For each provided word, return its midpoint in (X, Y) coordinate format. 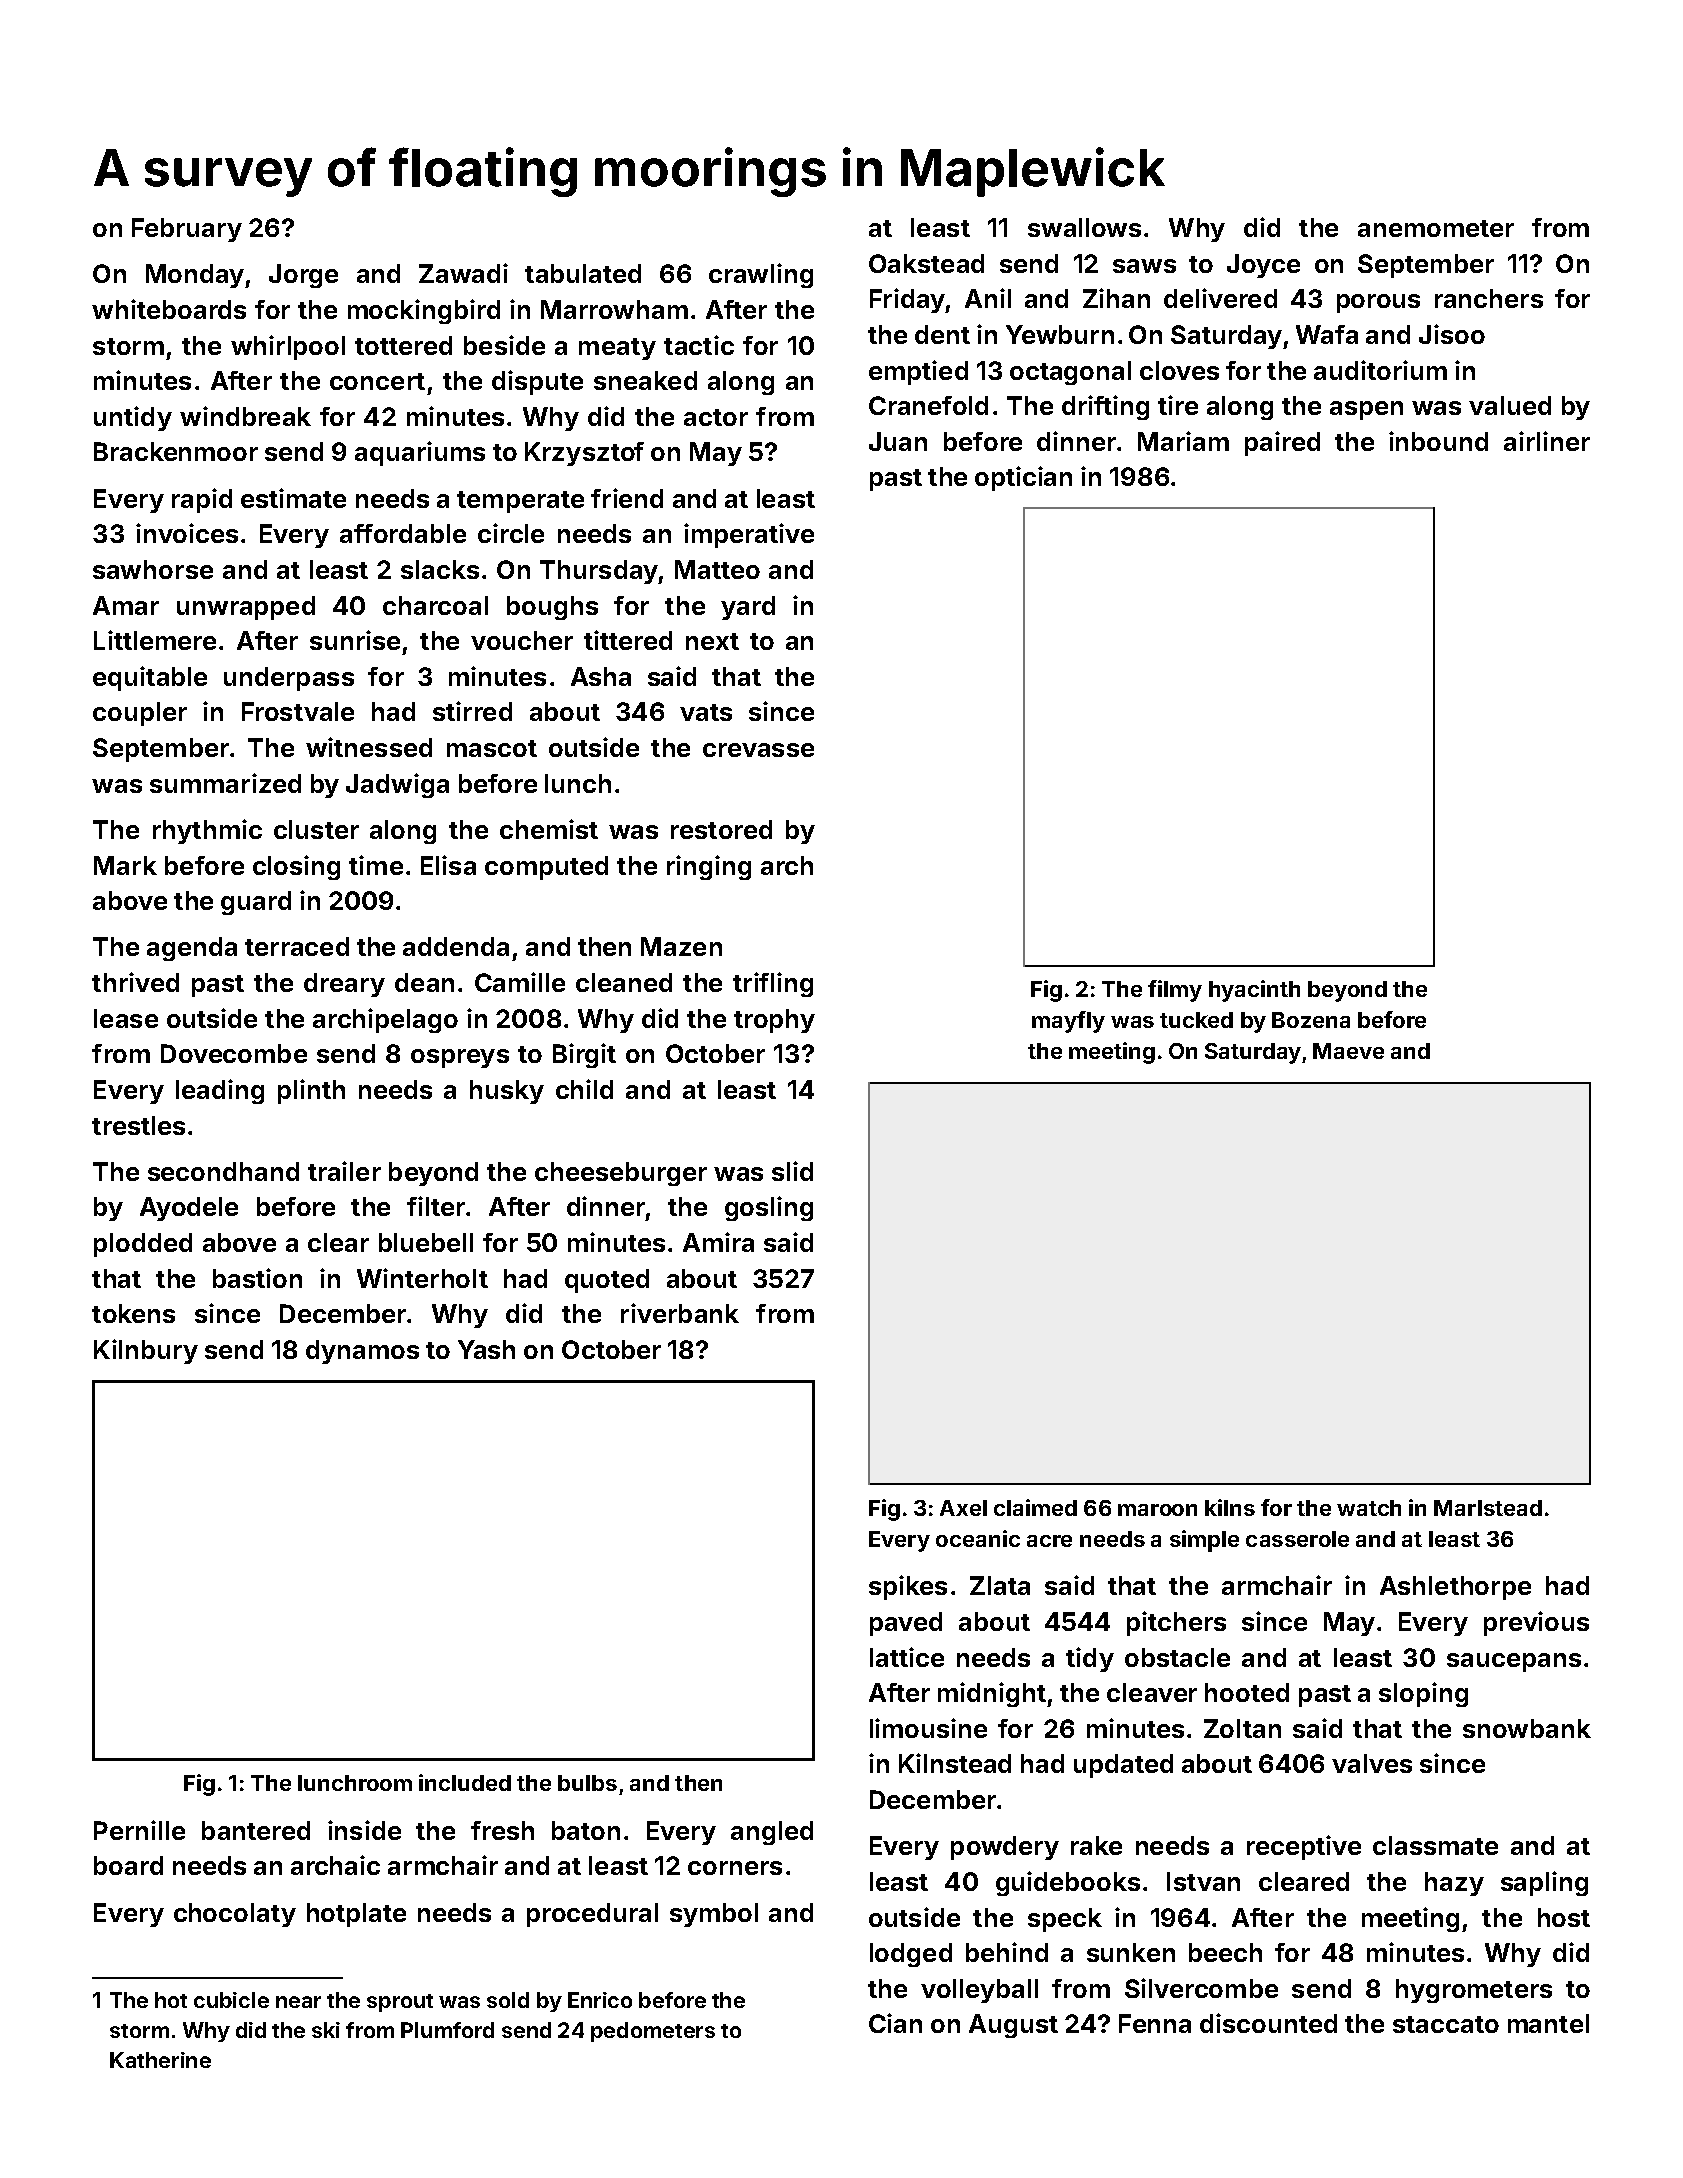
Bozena (1311, 1020)
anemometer (1436, 228)
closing (296, 867)
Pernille (139, 1830)
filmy (1175, 991)
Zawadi (463, 273)
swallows (1084, 227)
